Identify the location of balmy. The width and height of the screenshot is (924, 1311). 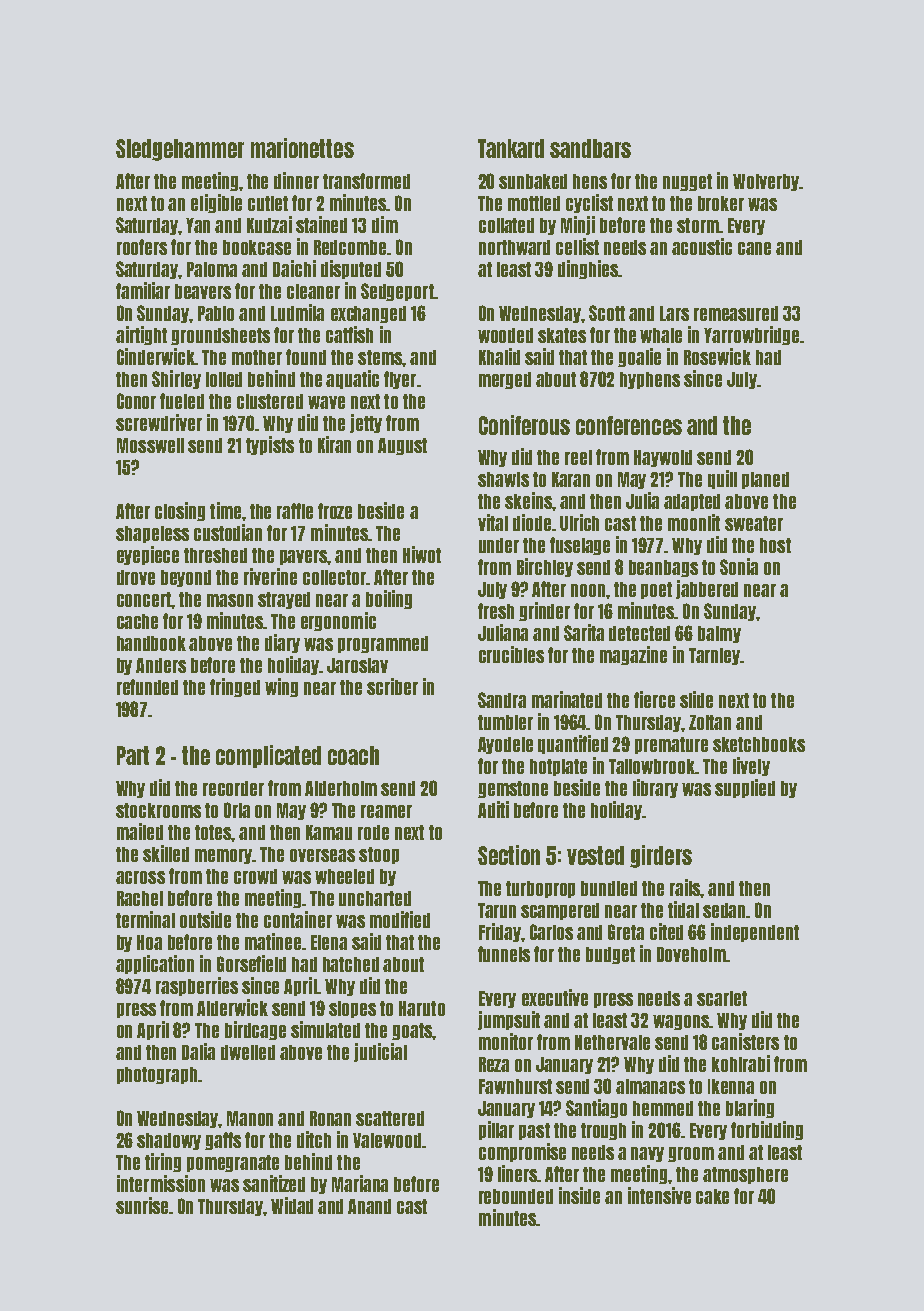
(719, 634).
